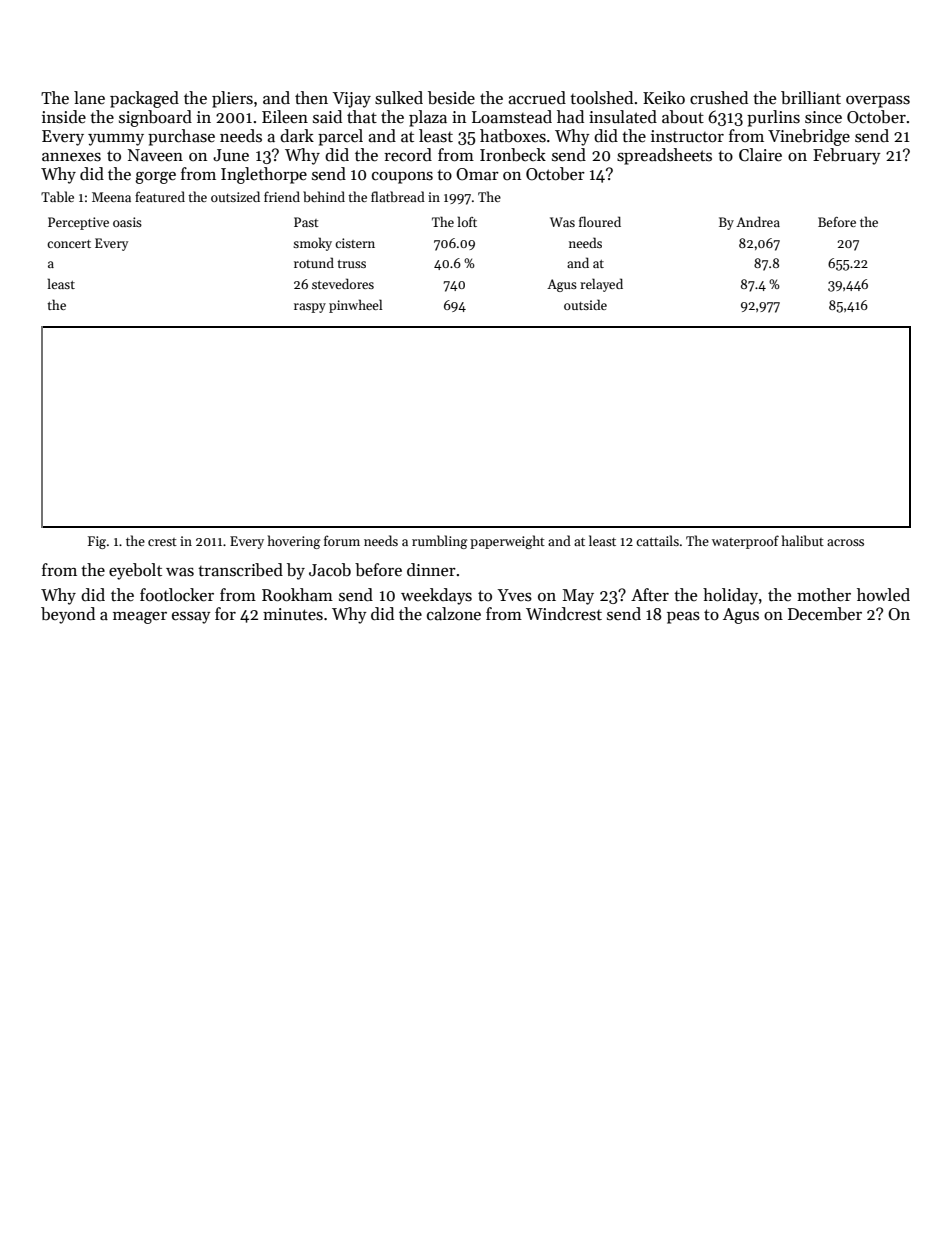  Describe the element at coordinates (89, 98) in the screenshot. I see `lane` at that location.
